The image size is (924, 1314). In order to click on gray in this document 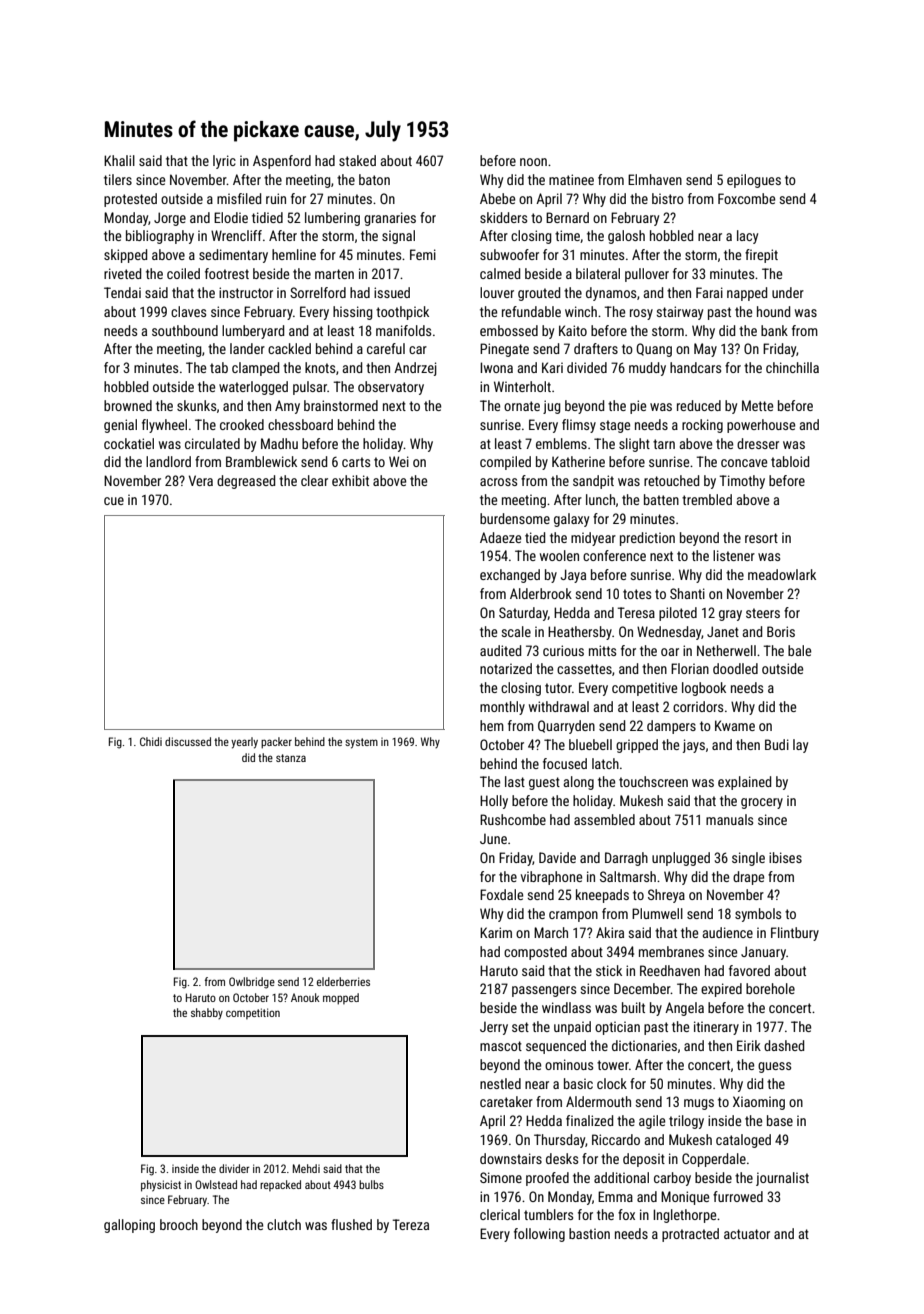, I will do `click(730, 615)`.
